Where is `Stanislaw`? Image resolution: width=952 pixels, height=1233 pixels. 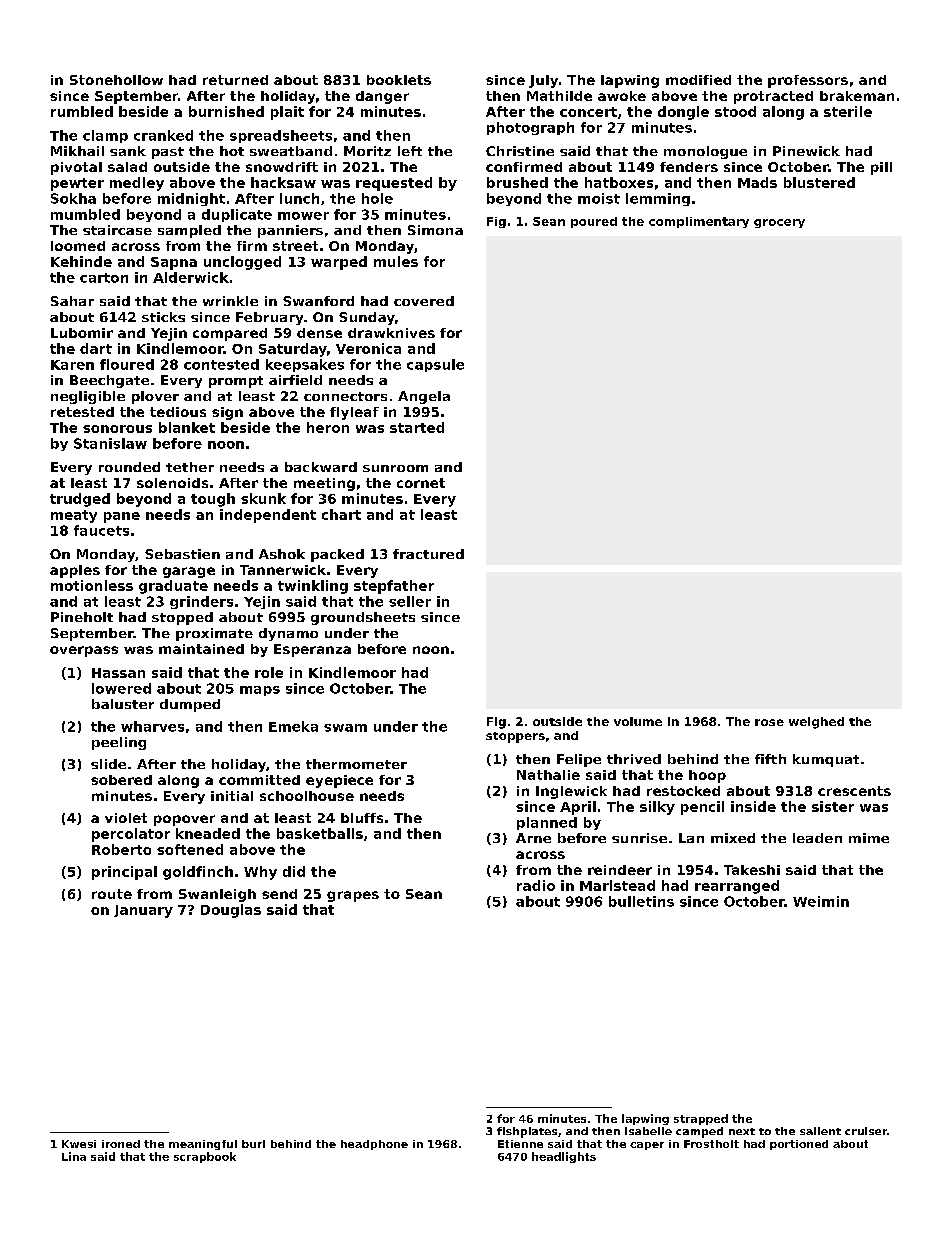
Stanislaw is located at coordinates (110, 443).
